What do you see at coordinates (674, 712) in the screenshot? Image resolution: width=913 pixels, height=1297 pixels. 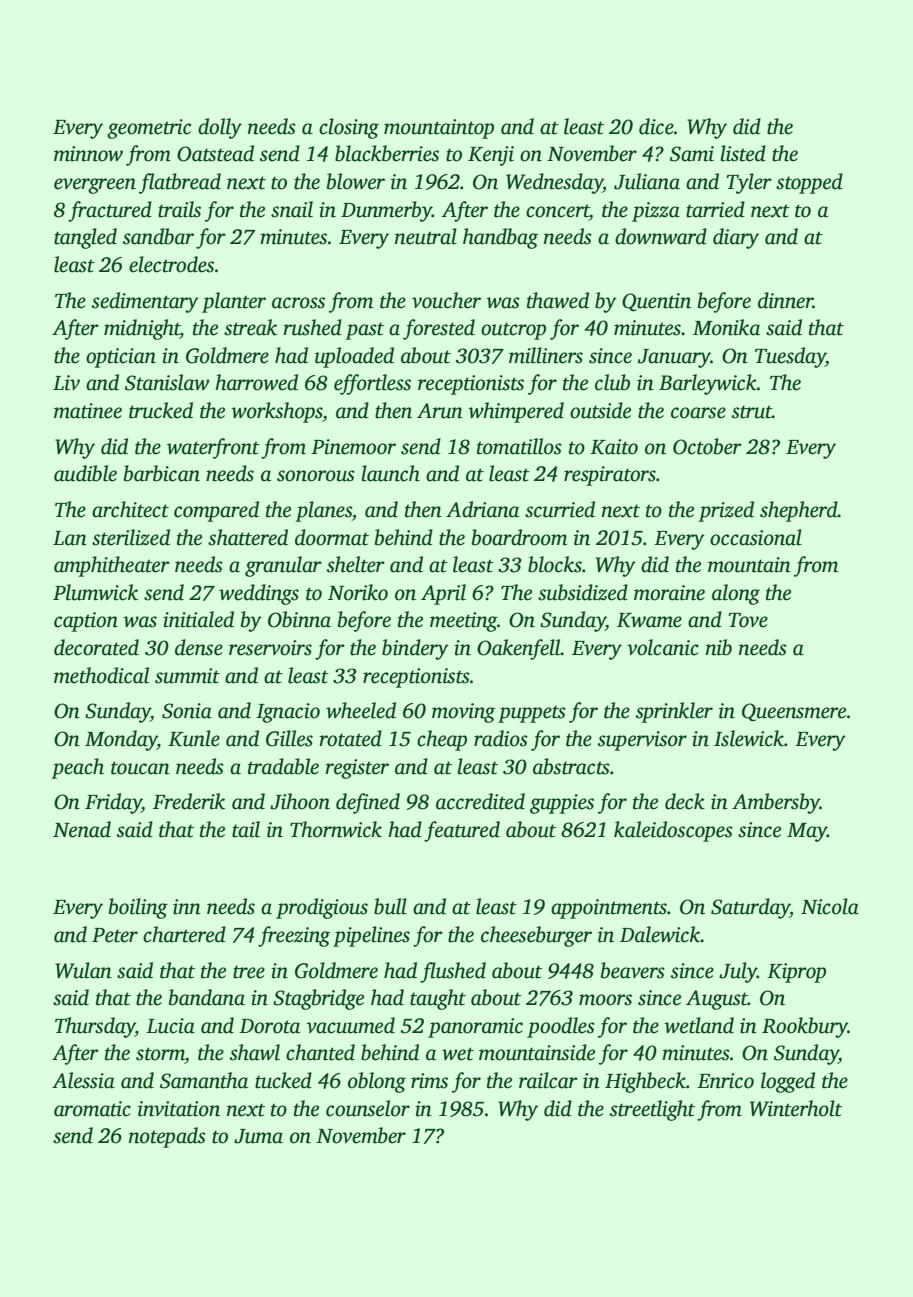 I see `sprinkler` at bounding box center [674, 712].
